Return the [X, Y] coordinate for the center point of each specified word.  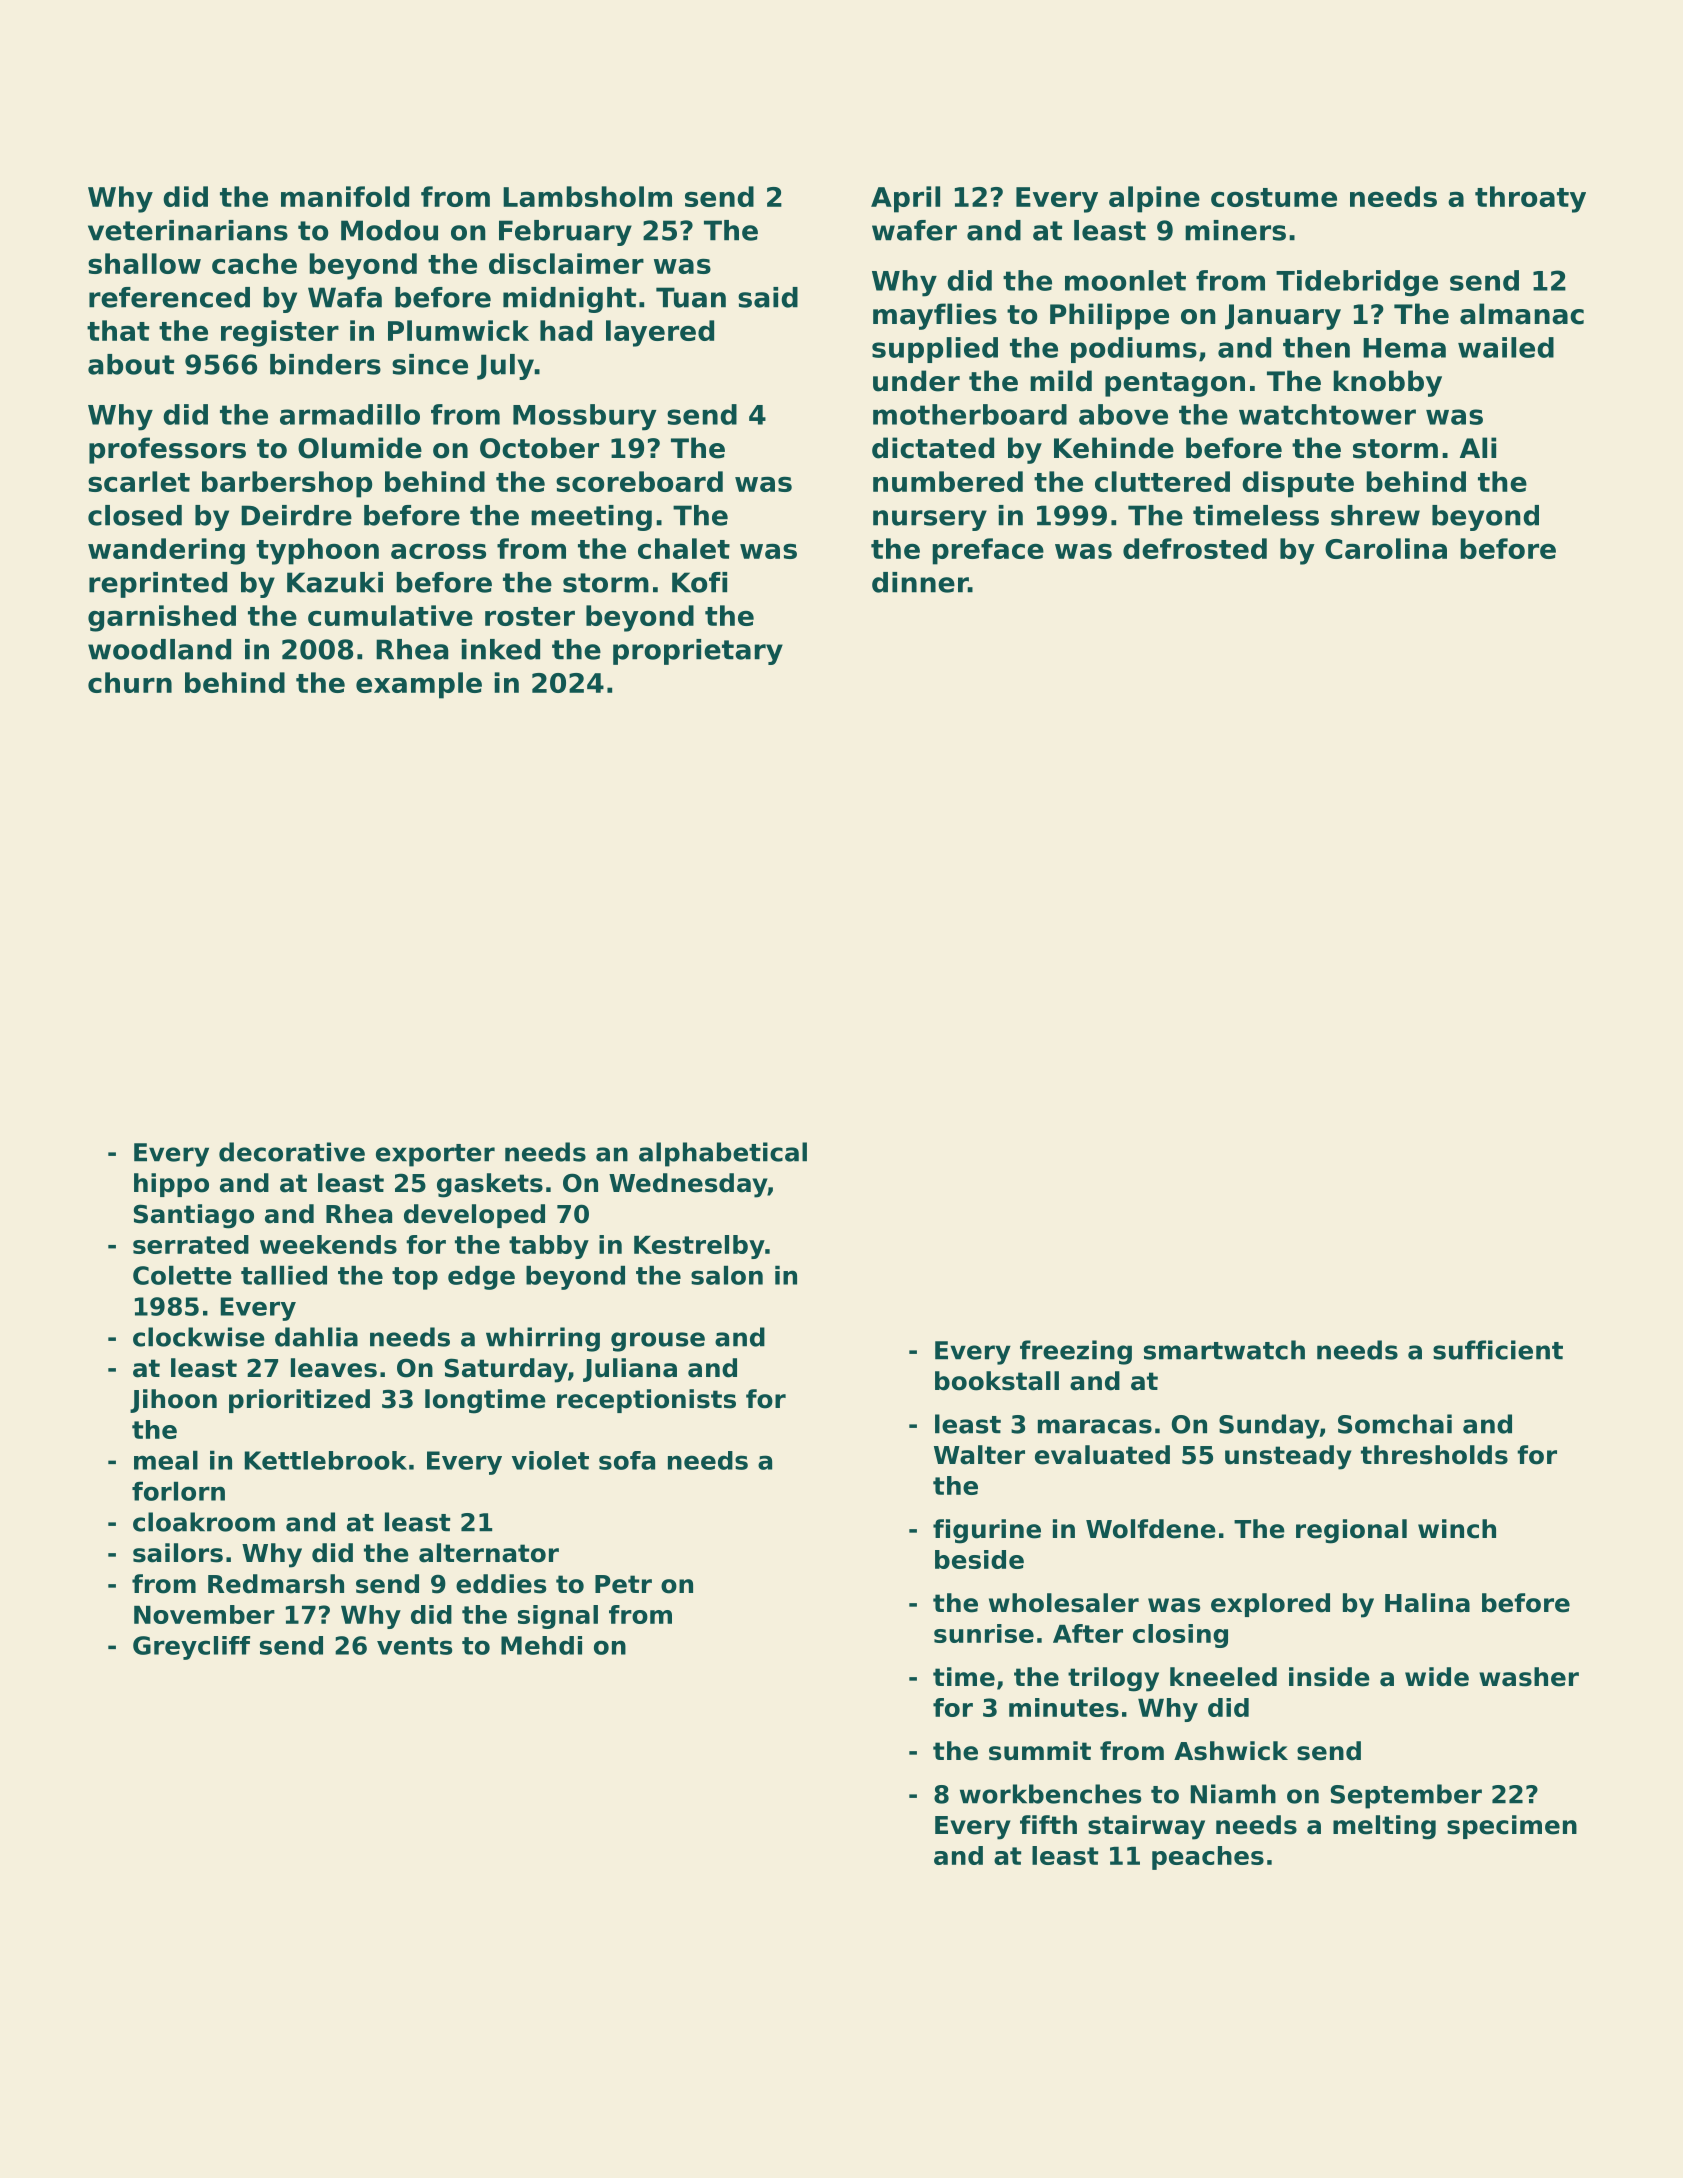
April [905, 199]
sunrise [984, 1633]
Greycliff [191, 1648]
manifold [345, 196]
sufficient [1498, 1350]
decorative [292, 1152]
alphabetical [723, 1154]
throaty [1530, 199]
